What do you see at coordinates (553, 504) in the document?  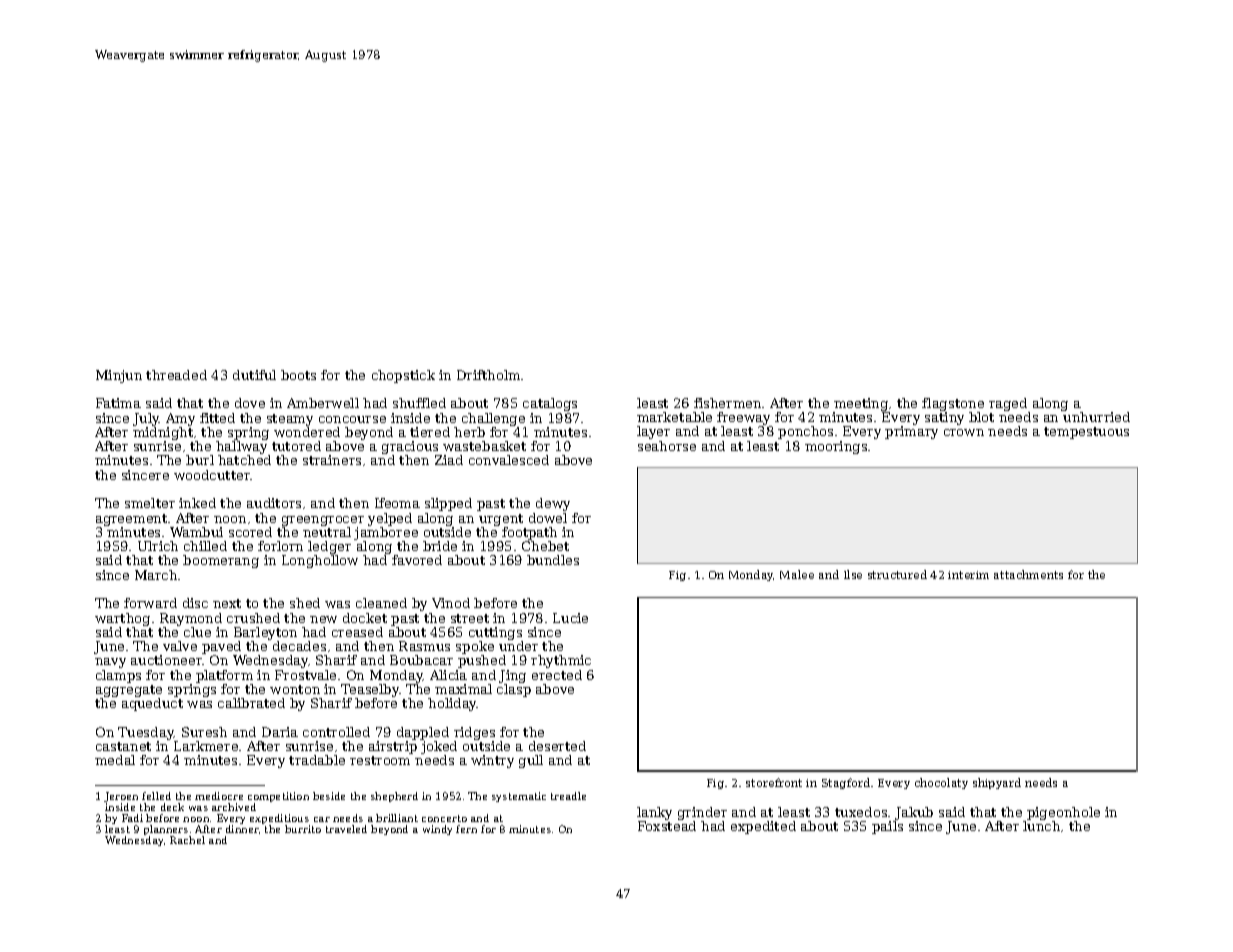 I see `dewy` at bounding box center [553, 504].
